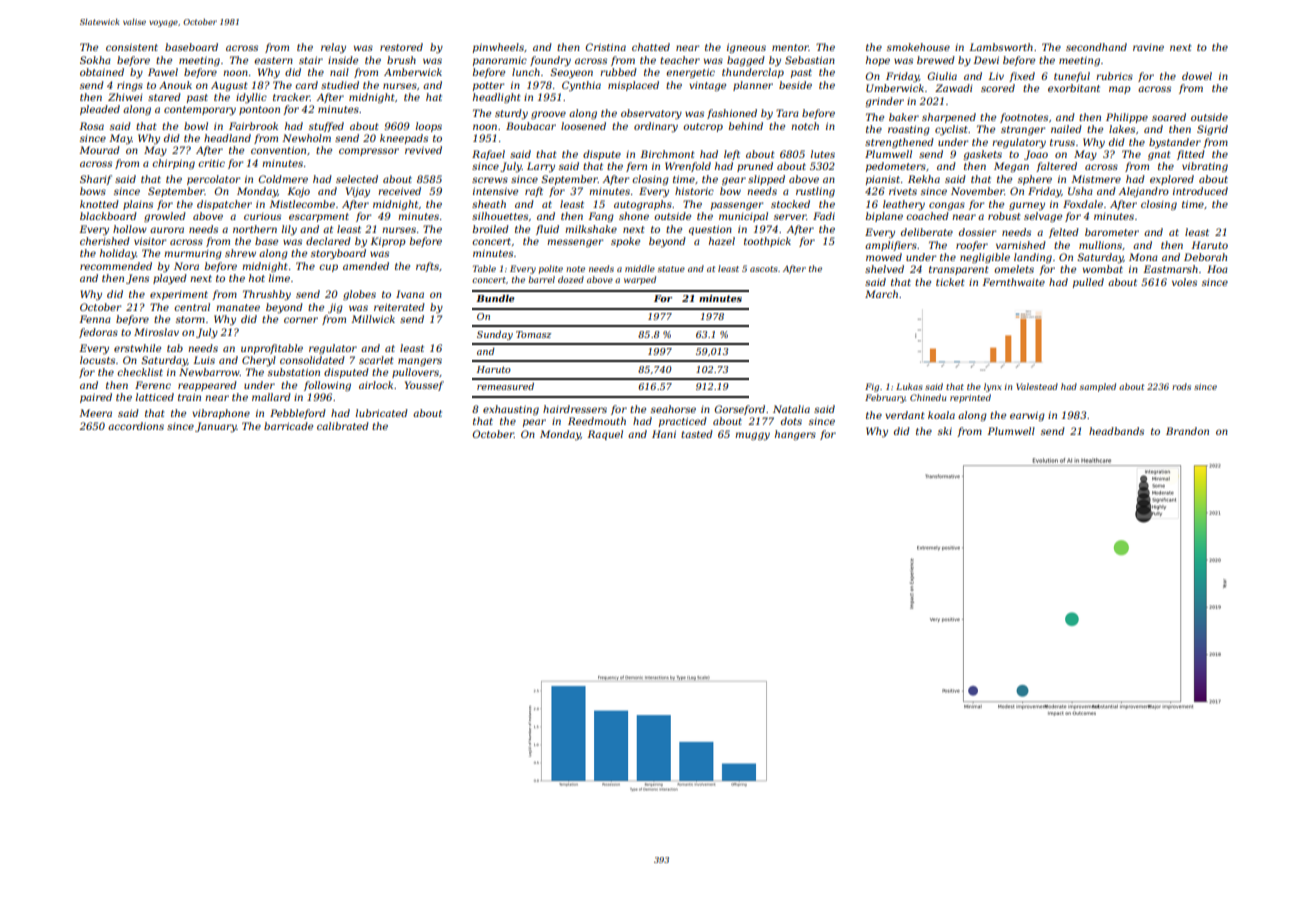  I want to click on introduced, so click(1200, 191).
